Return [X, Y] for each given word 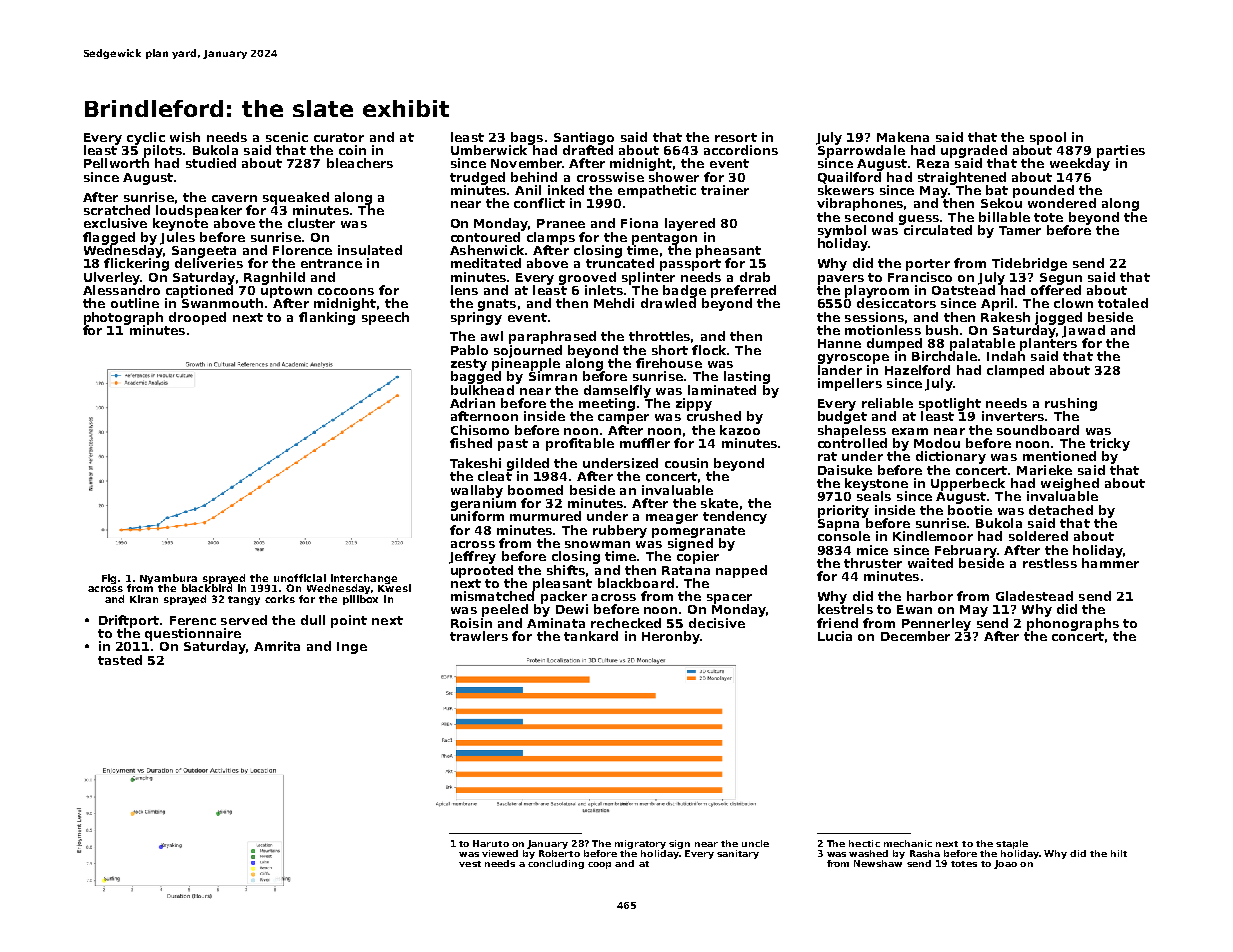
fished [471, 443]
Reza [933, 163]
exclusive [115, 223]
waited [930, 563]
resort [736, 137]
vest [470, 864]
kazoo [740, 430]
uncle [755, 843]
